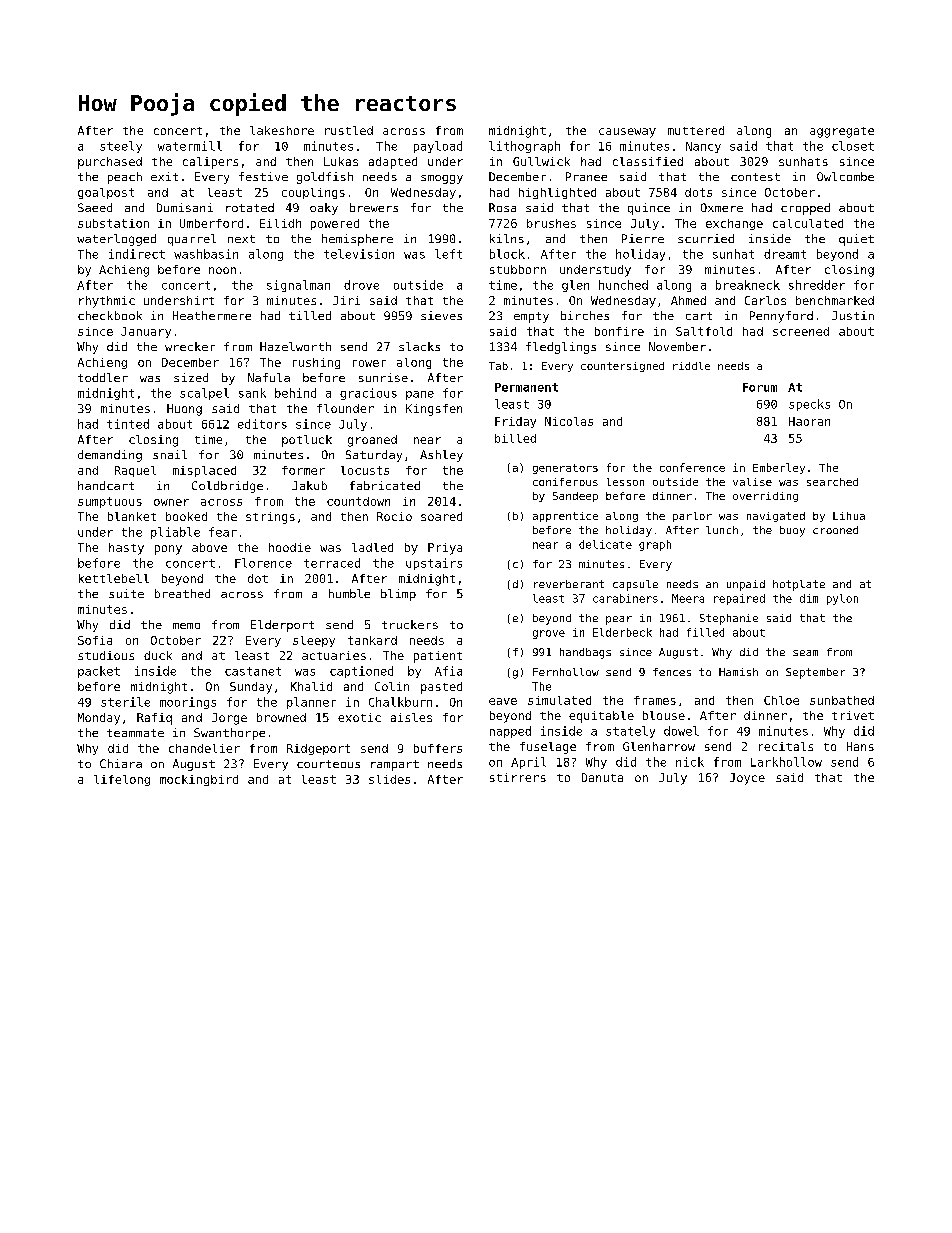 The height and width of the screenshot is (1233, 952). Describe the element at coordinates (785, 254) in the screenshot. I see `dreamt` at that location.
